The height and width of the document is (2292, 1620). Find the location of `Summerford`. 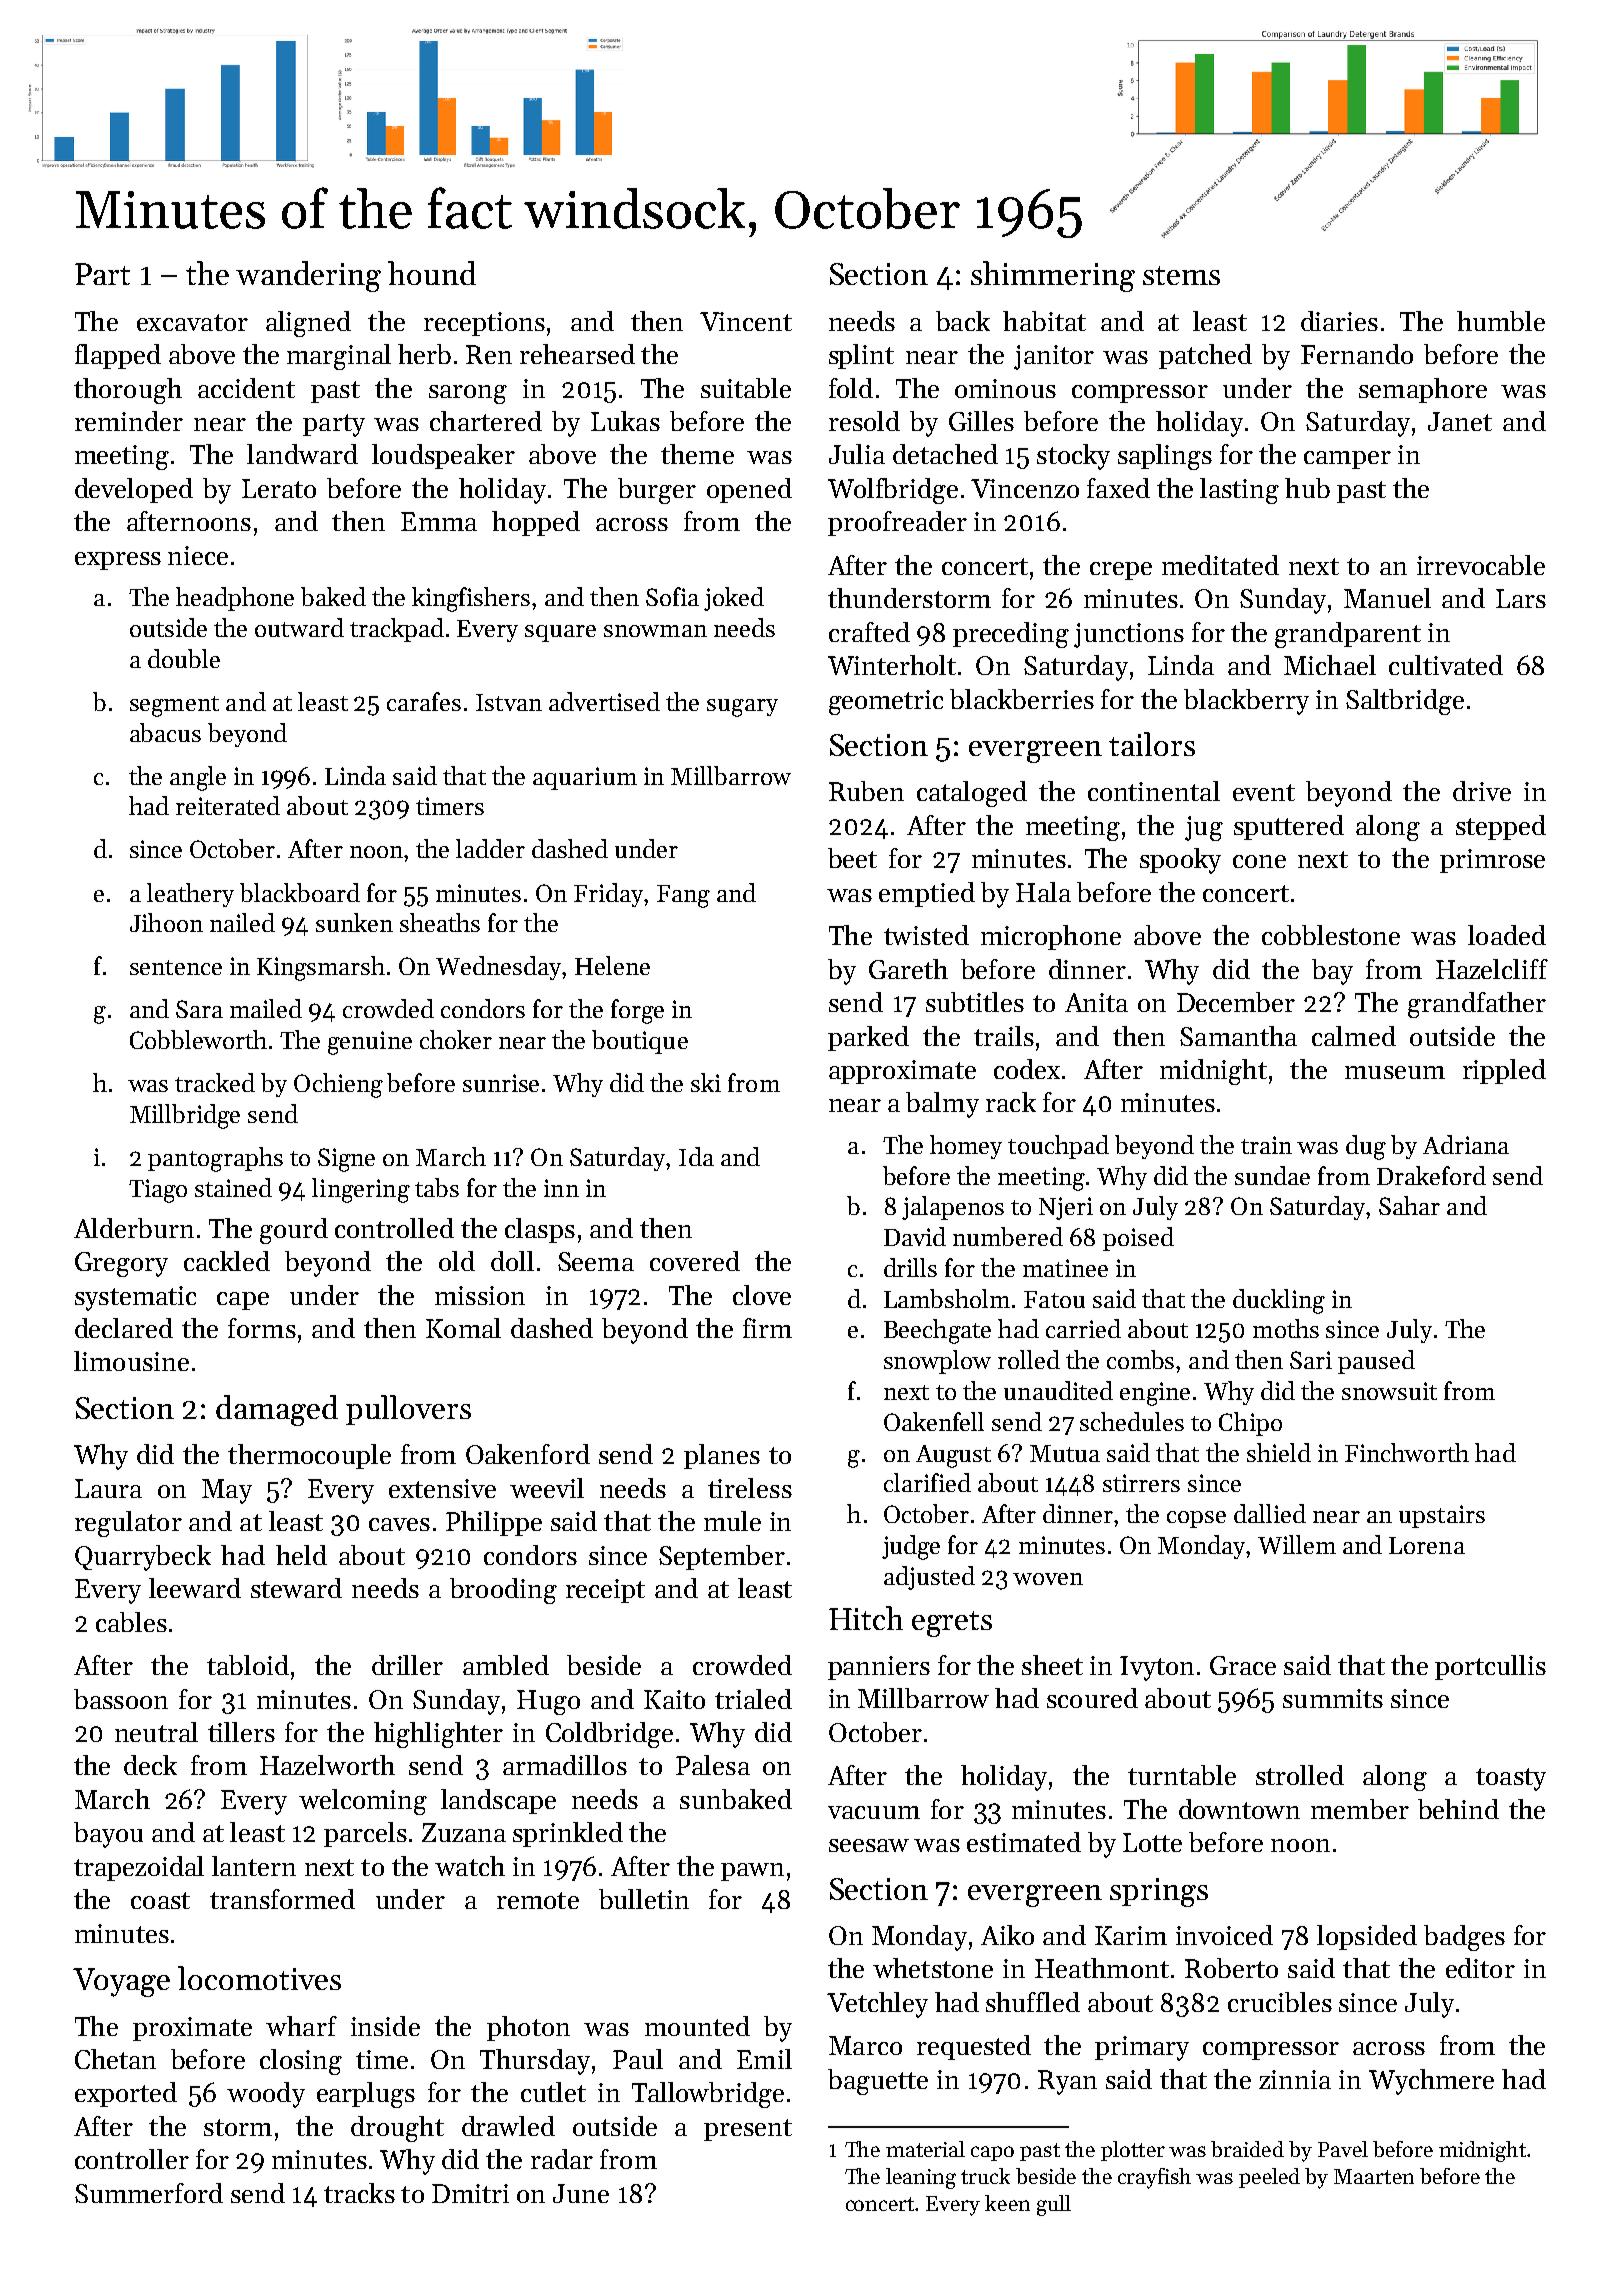

Summerford is located at coordinates (149, 2193).
